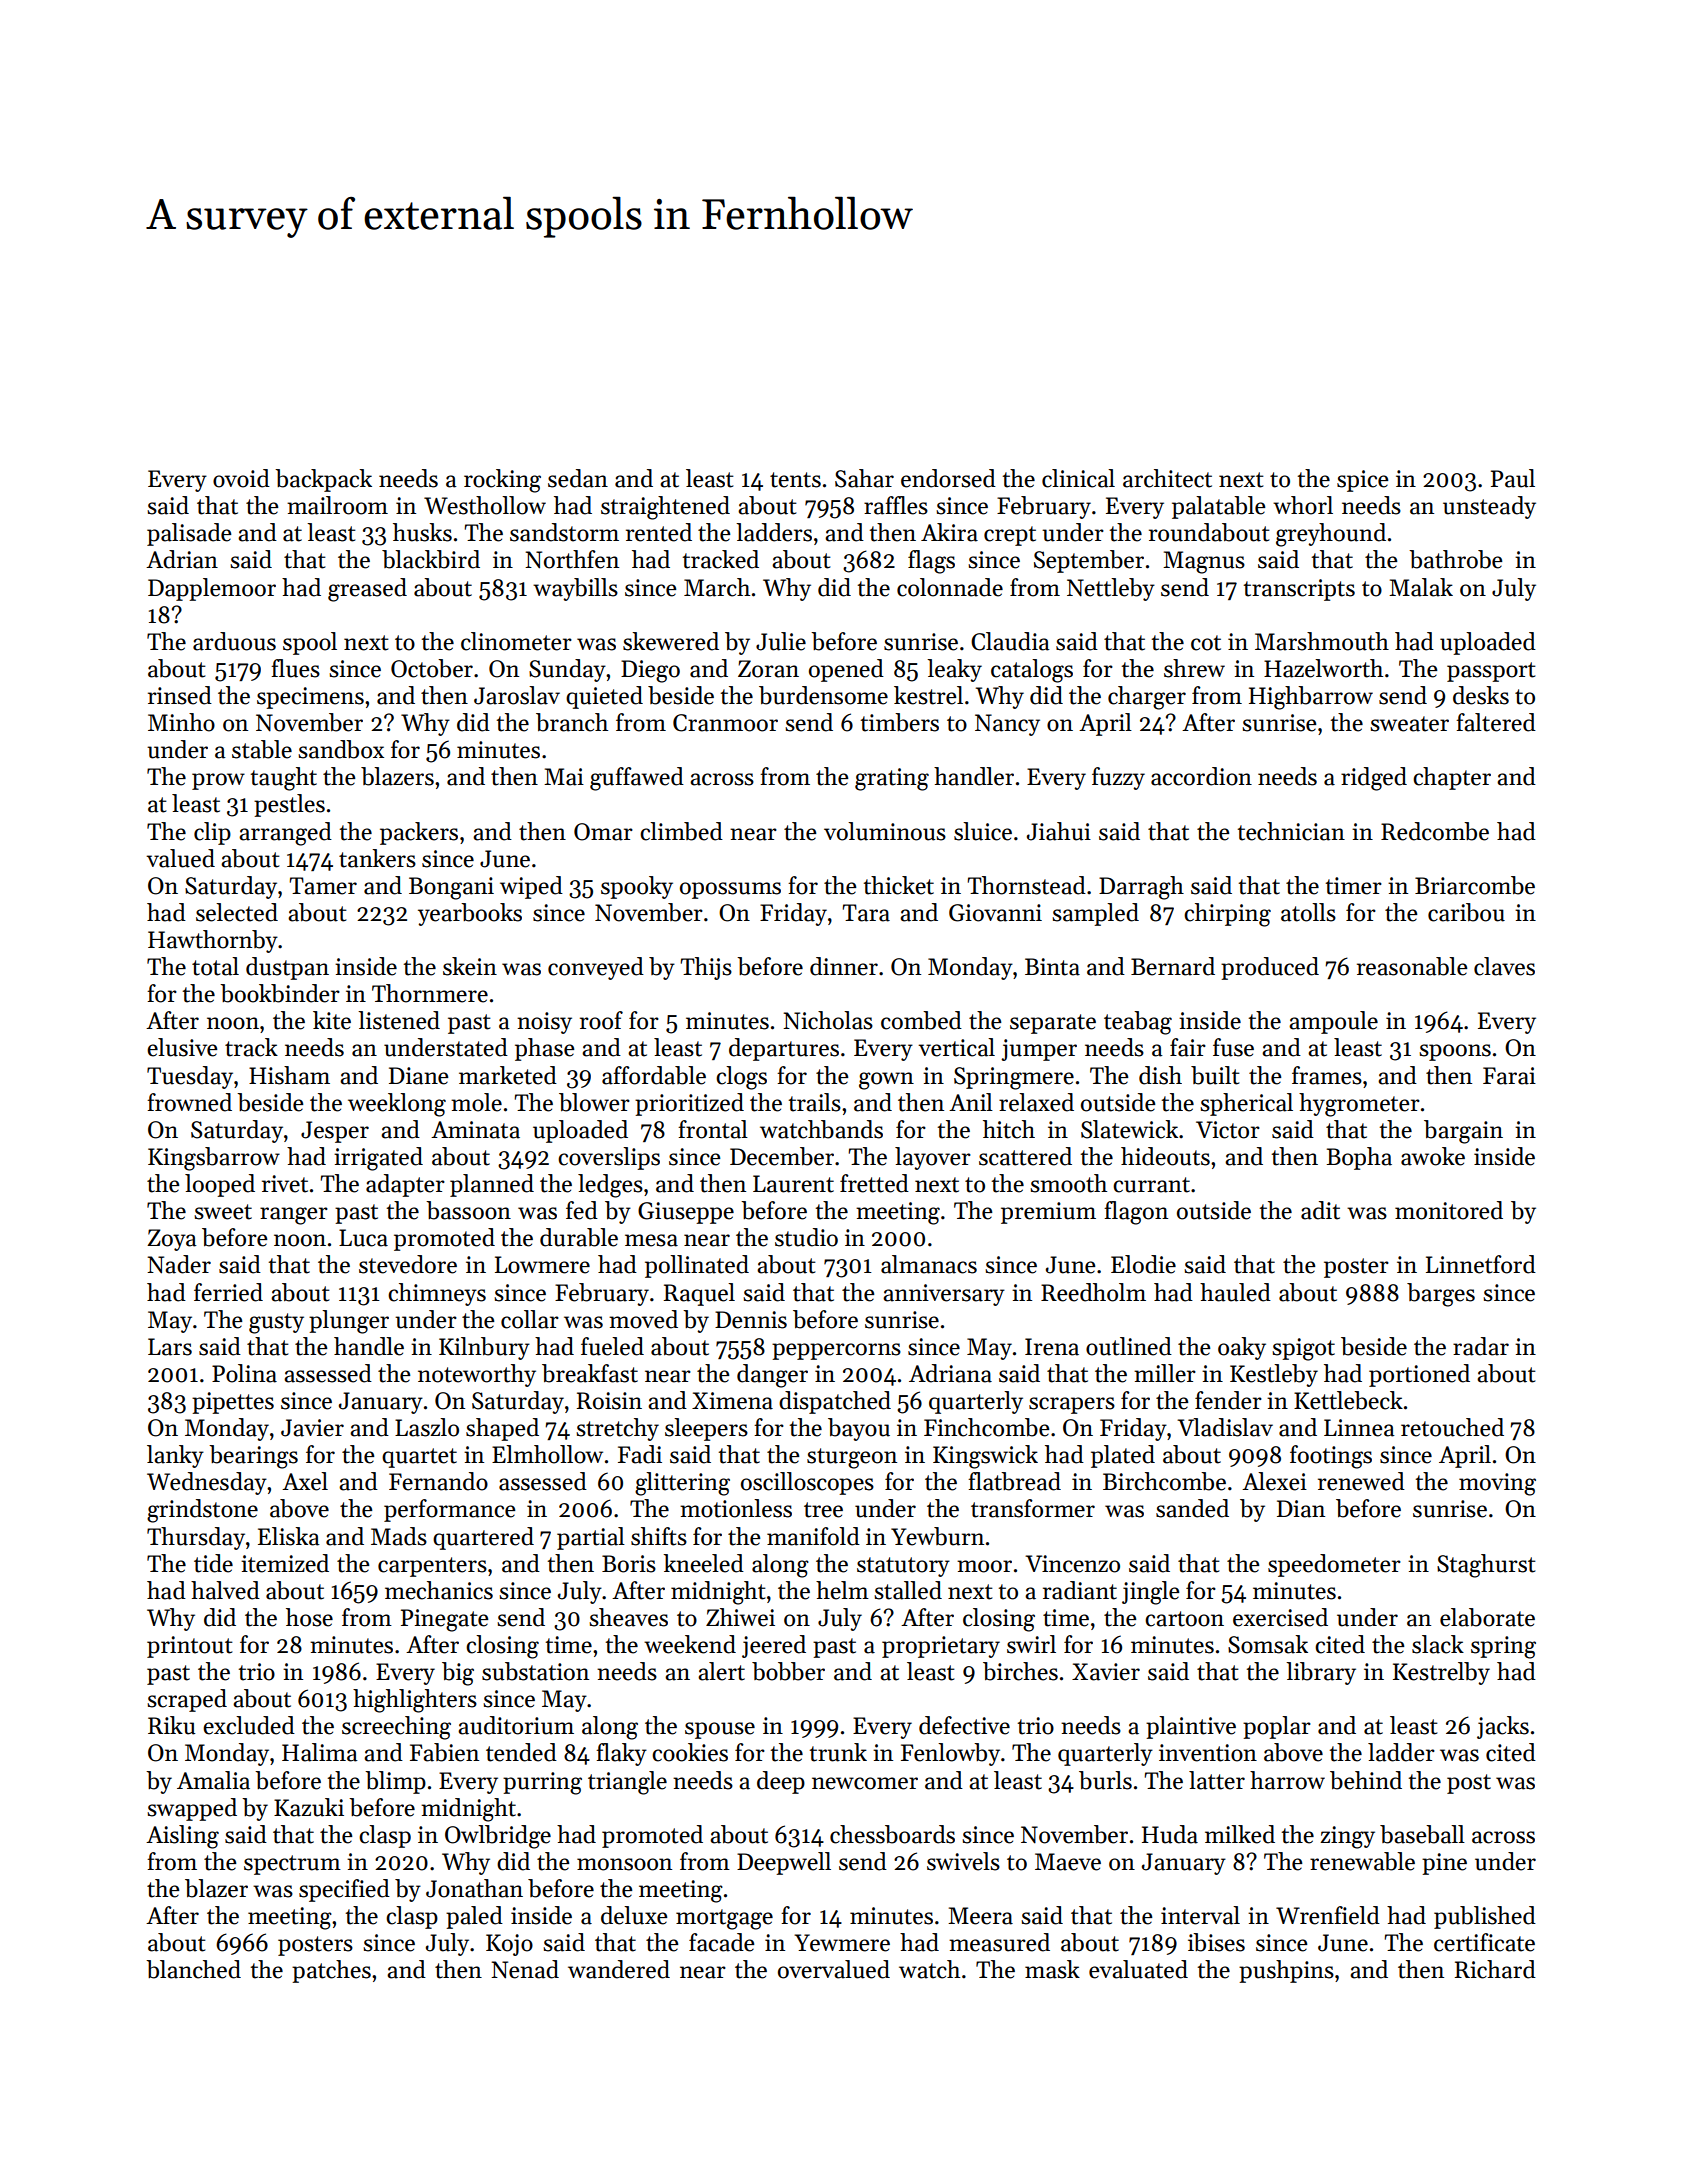 The image size is (1683, 2178). What do you see at coordinates (335, 1132) in the image?
I see `Jesper` at bounding box center [335, 1132].
